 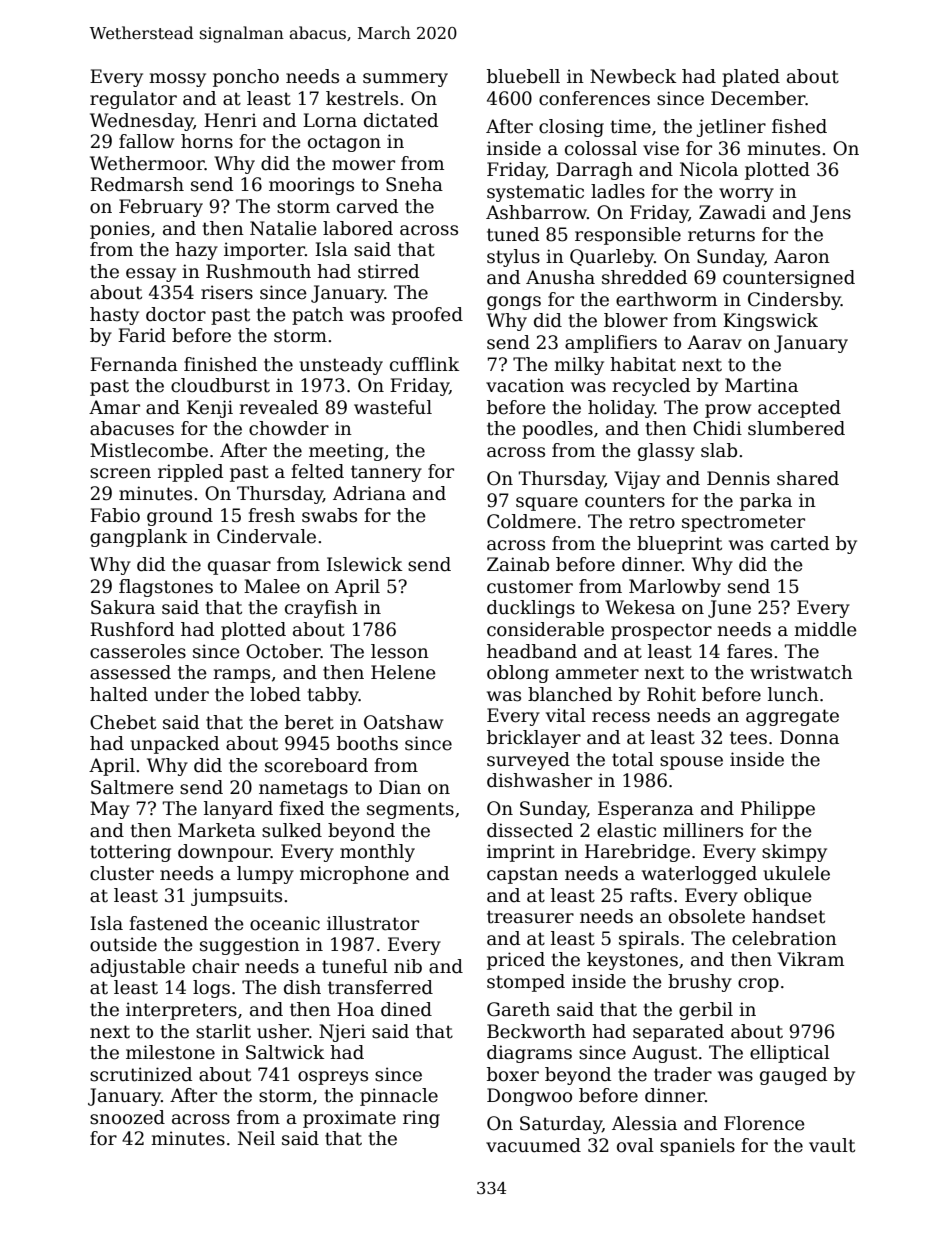 What do you see at coordinates (761, 385) in the screenshot?
I see `Martina` at bounding box center [761, 385].
